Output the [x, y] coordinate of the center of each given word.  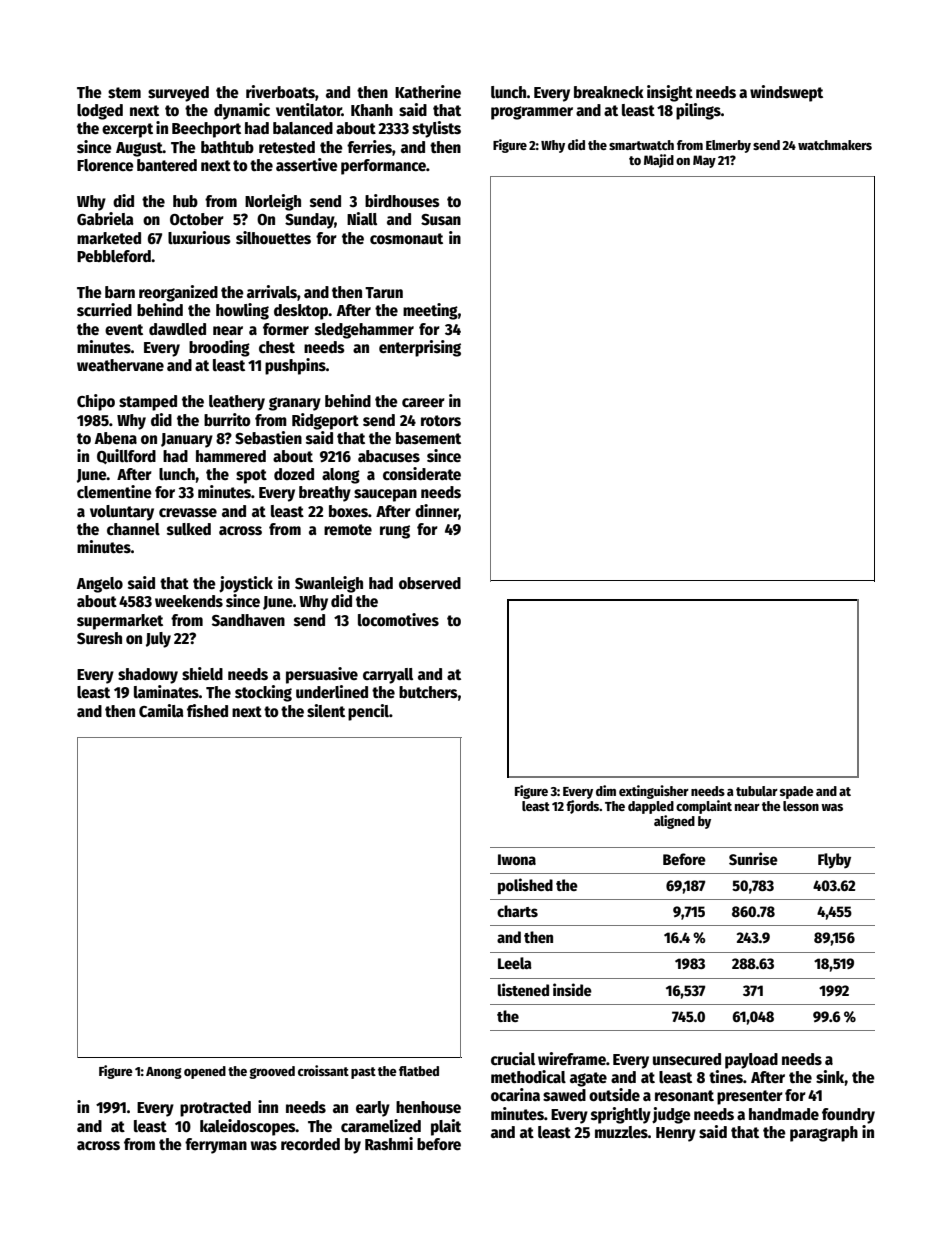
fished [207, 711]
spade [797, 792]
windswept [786, 93]
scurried [104, 310]
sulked [189, 529]
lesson [801, 806]
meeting [430, 311]
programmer [532, 113]
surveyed [178, 94]
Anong [164, 1073]
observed [430, 583]
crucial [513, 1058]
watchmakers [835, 145]
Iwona [517, 859]
